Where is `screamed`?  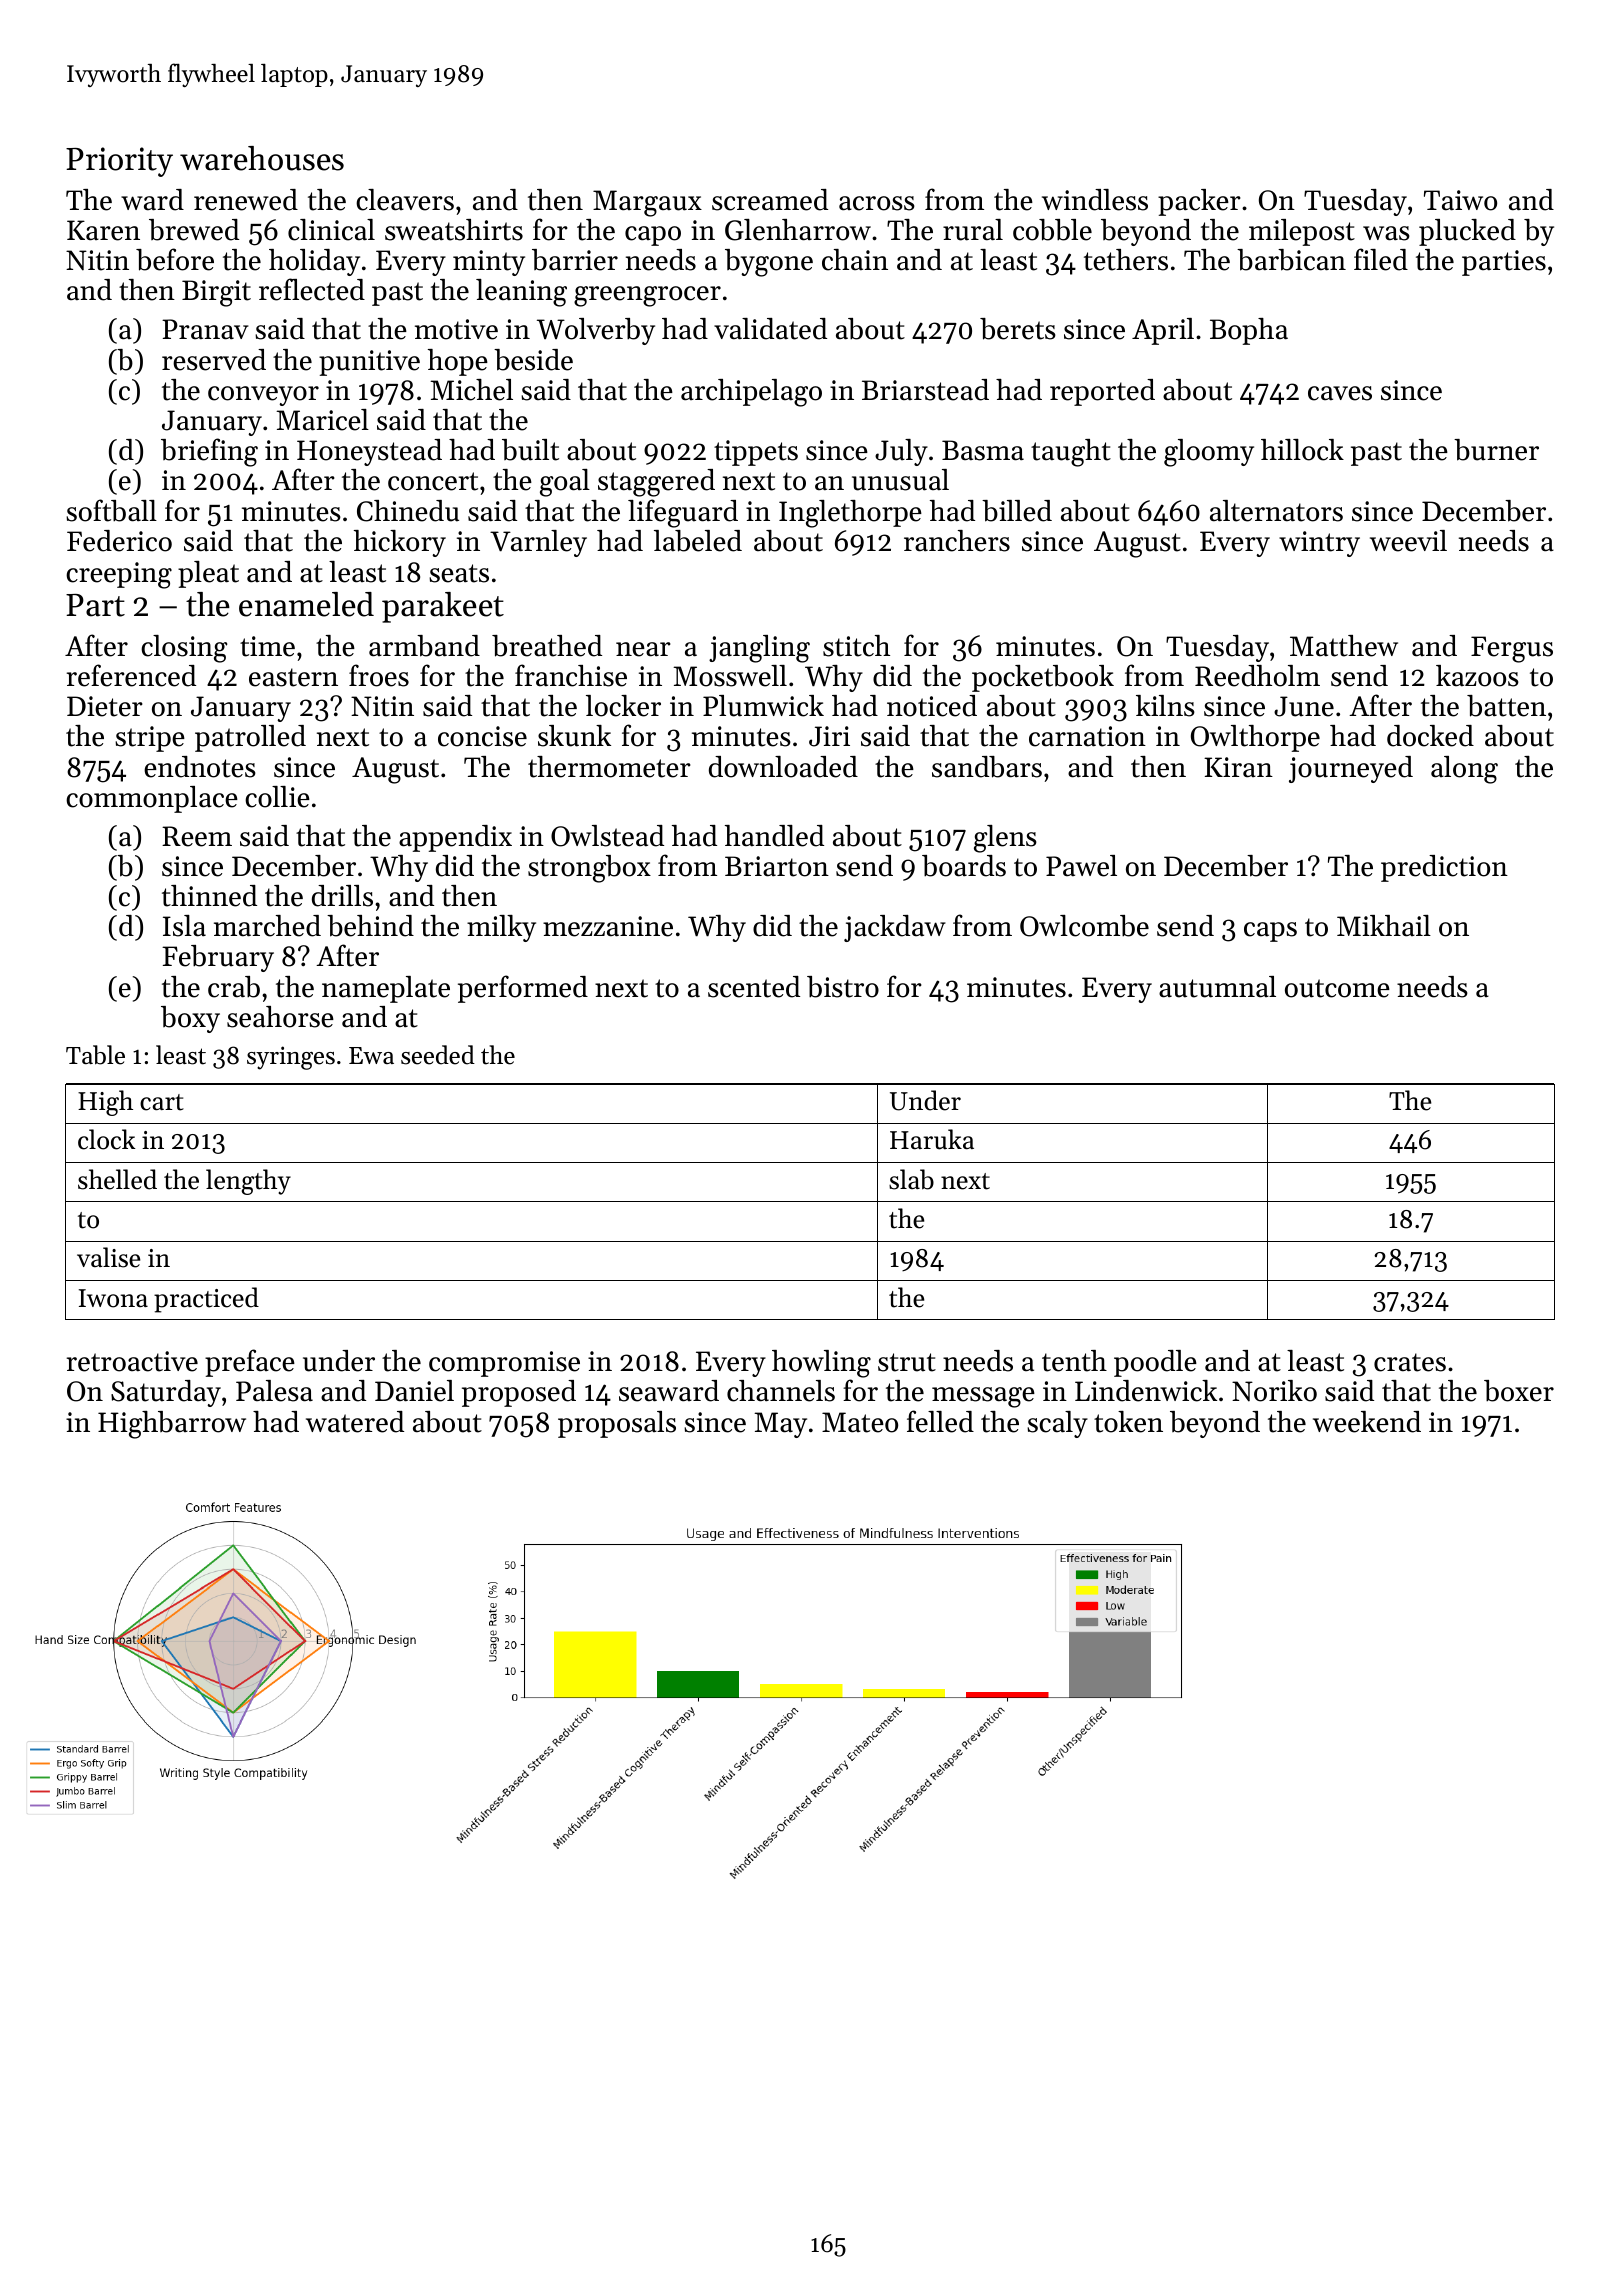 screamed is located at coordinates (770, 200).
